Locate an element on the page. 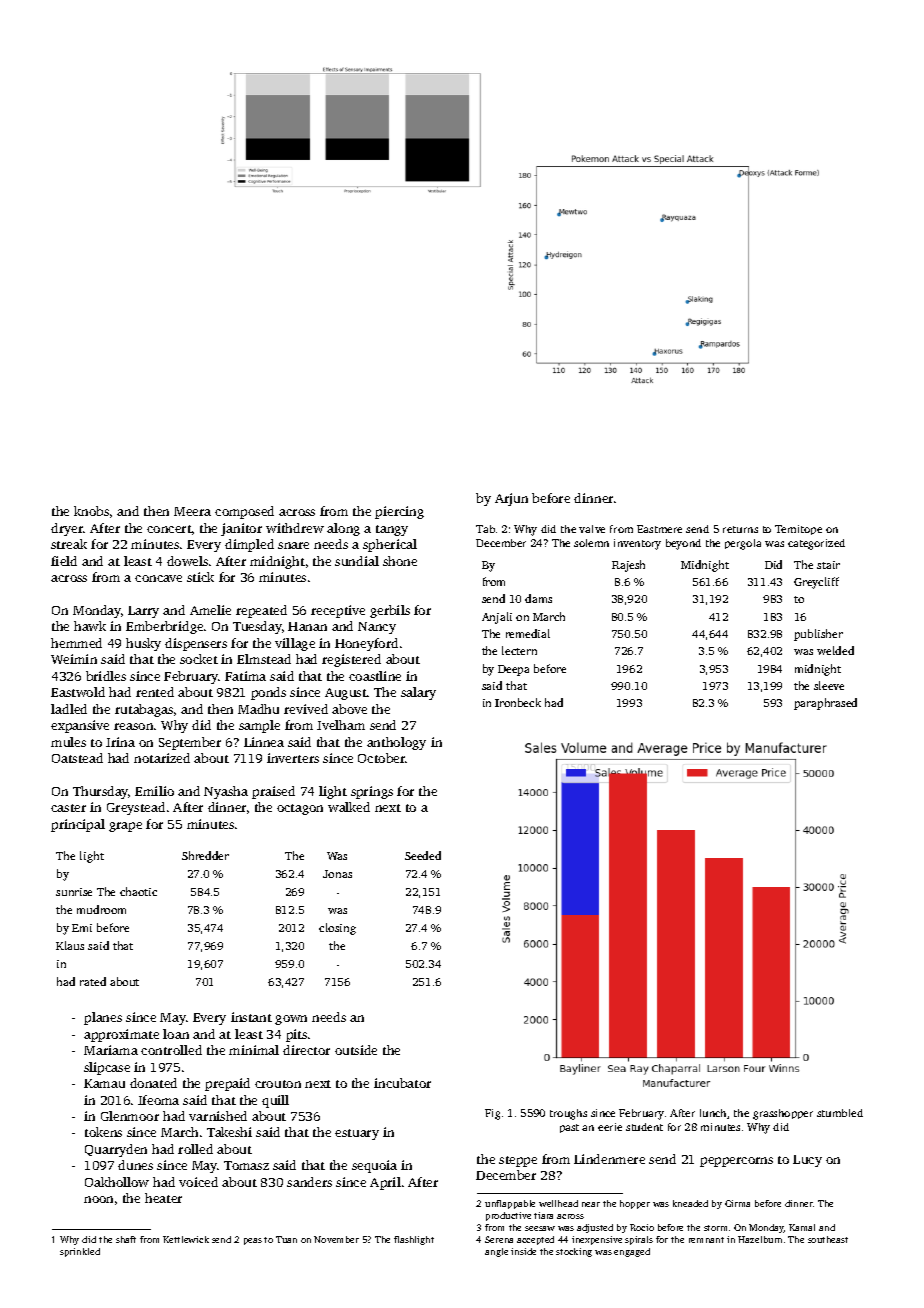 This document has width=924, height=1308. planes is located at coordinates (103, 1018).
